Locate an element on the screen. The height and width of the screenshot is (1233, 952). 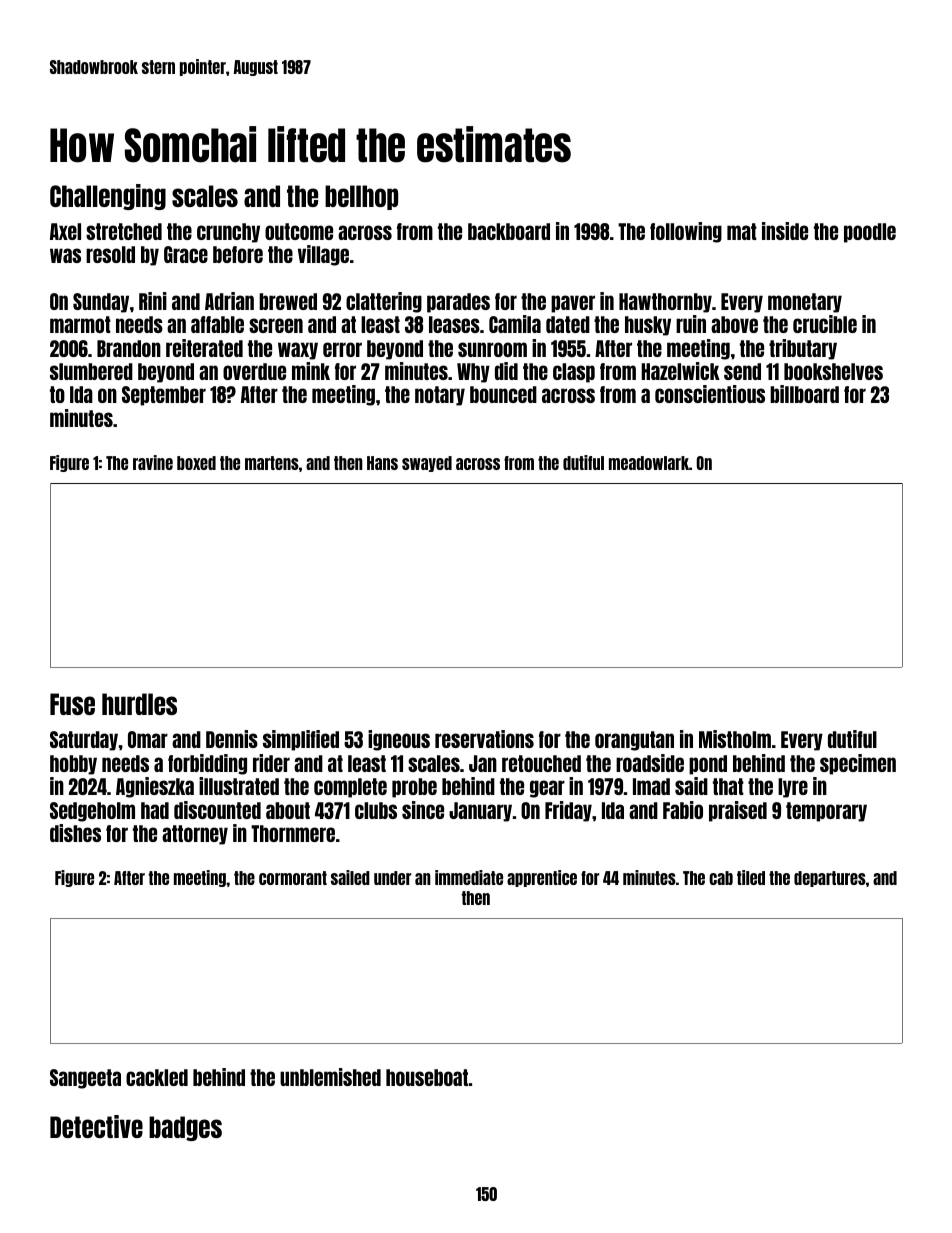
poodle is located at coordinates (870, 233).
